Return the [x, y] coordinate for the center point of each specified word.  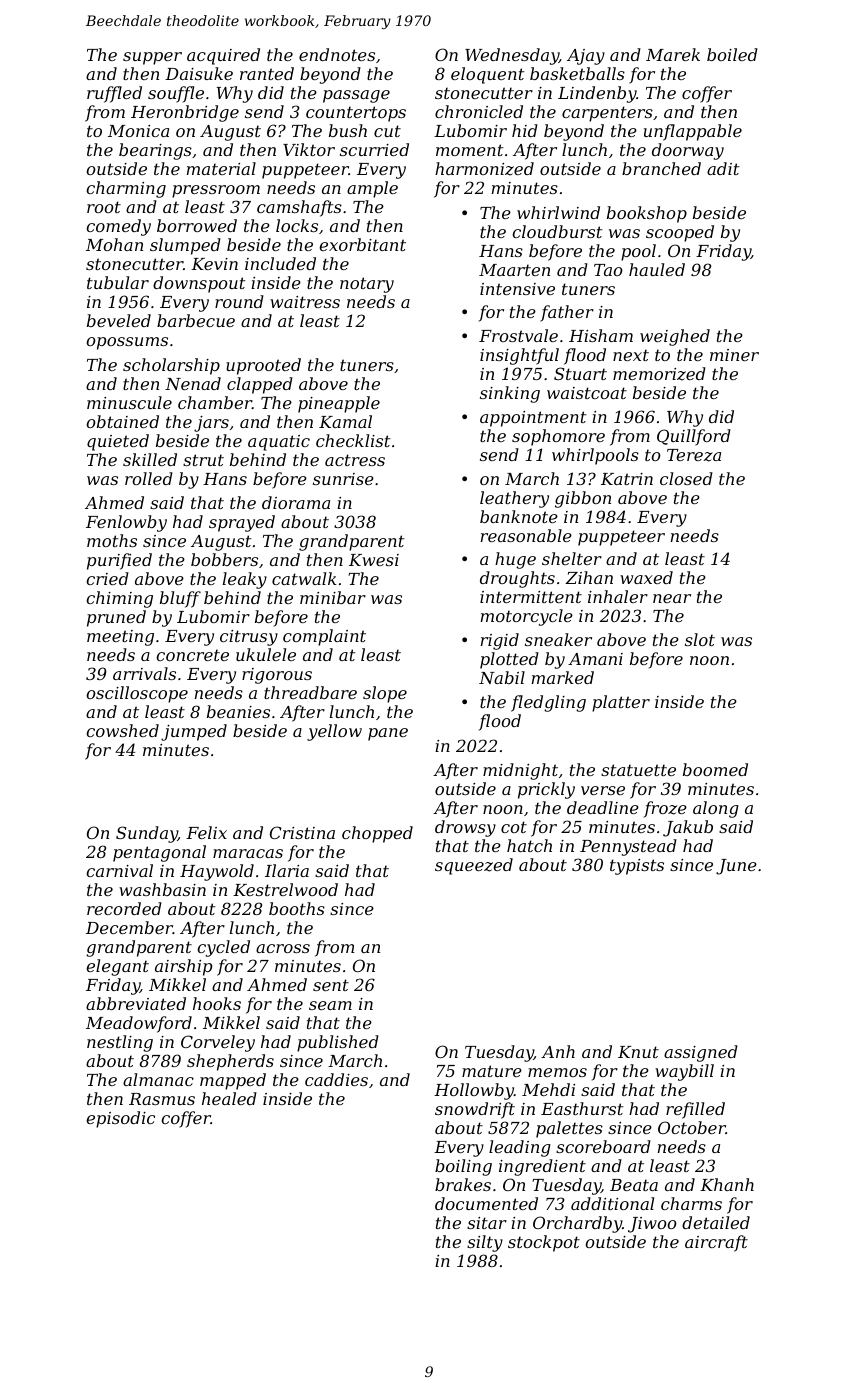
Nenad [193, 383]
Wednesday [512, 56]
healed [229, 1098]
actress [355, 460]
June [736, 867]
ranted [267, 73]
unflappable [693, 132]
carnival [119, 870]
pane [388, 734]
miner [734, 355]
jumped [194, 732]
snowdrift [475, 1110]
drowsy [465, 828]
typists [637, 867]
